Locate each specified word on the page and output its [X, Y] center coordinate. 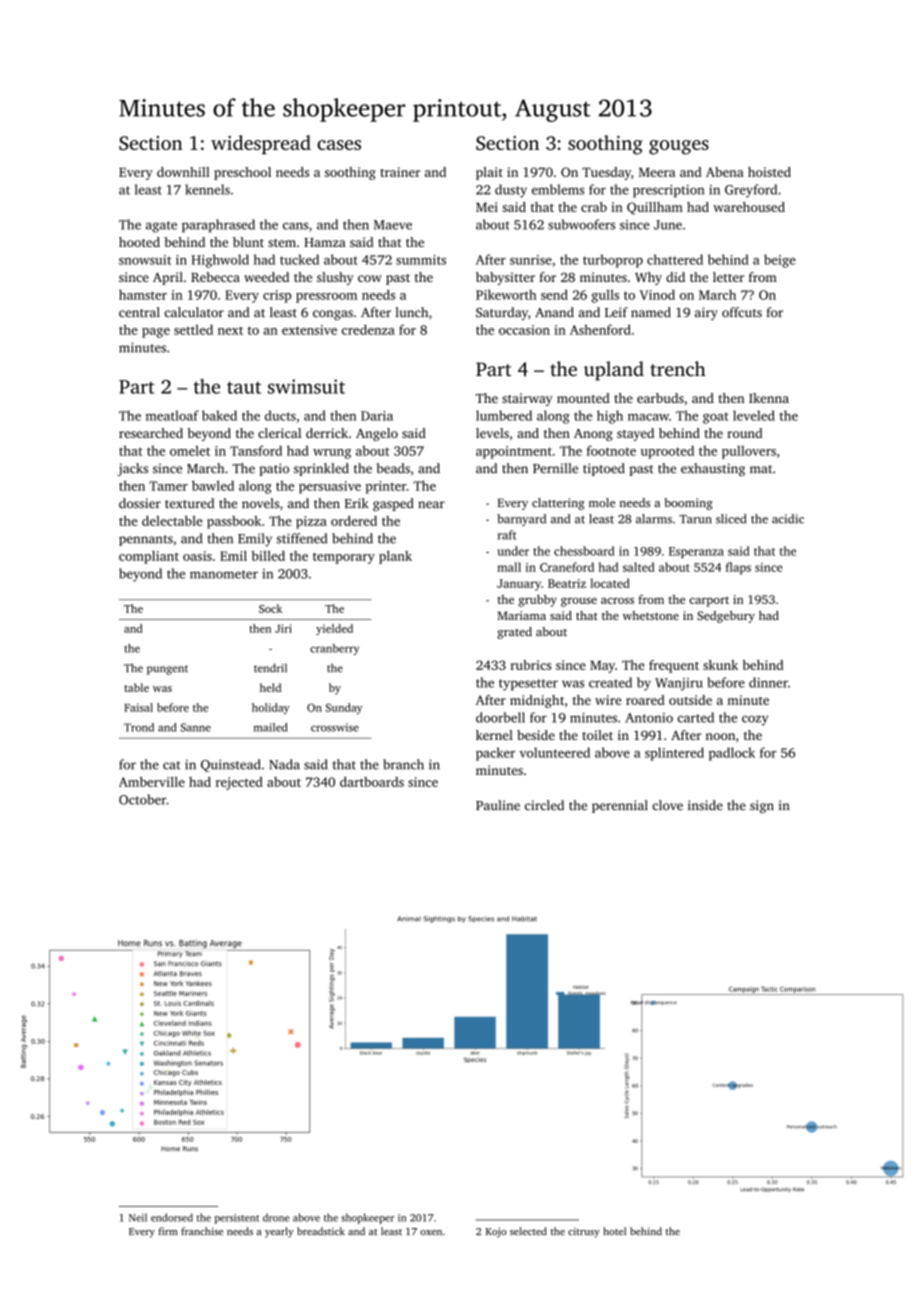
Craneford [567, 567]
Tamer [168, 486]
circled [544, 805]
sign [762, 806]
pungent [167, 670]
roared [645, 700]
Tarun [695, 519]
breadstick [321, 1231]
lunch [412, 312]
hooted [139, 242]
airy [706, 313]
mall [509, 567]
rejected [239, 783]
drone [276, 1217]
